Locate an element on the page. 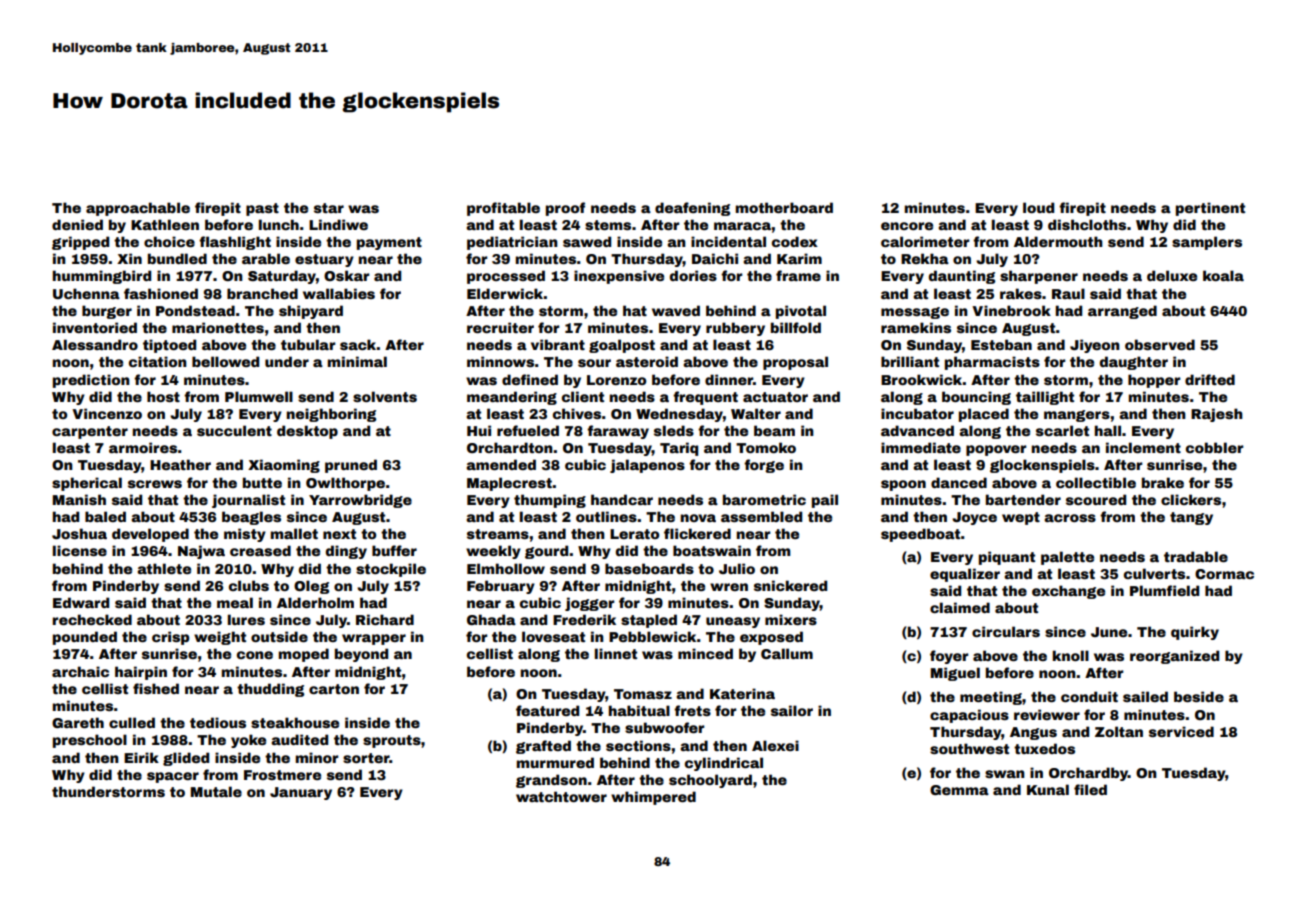  refueled is located at coordinates (528, 430).
